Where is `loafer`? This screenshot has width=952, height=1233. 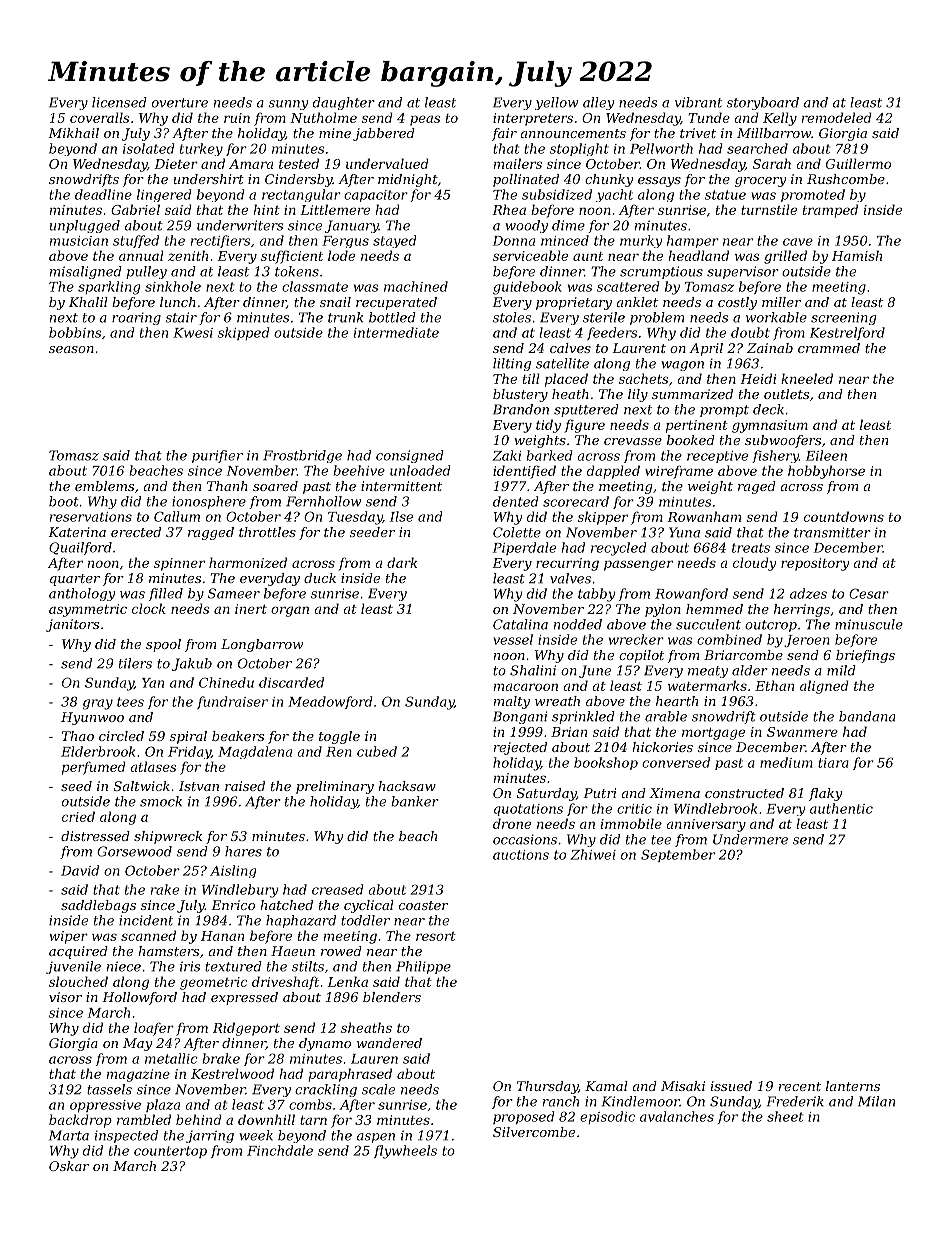
loafer is located at coordinates (154, 1029).
